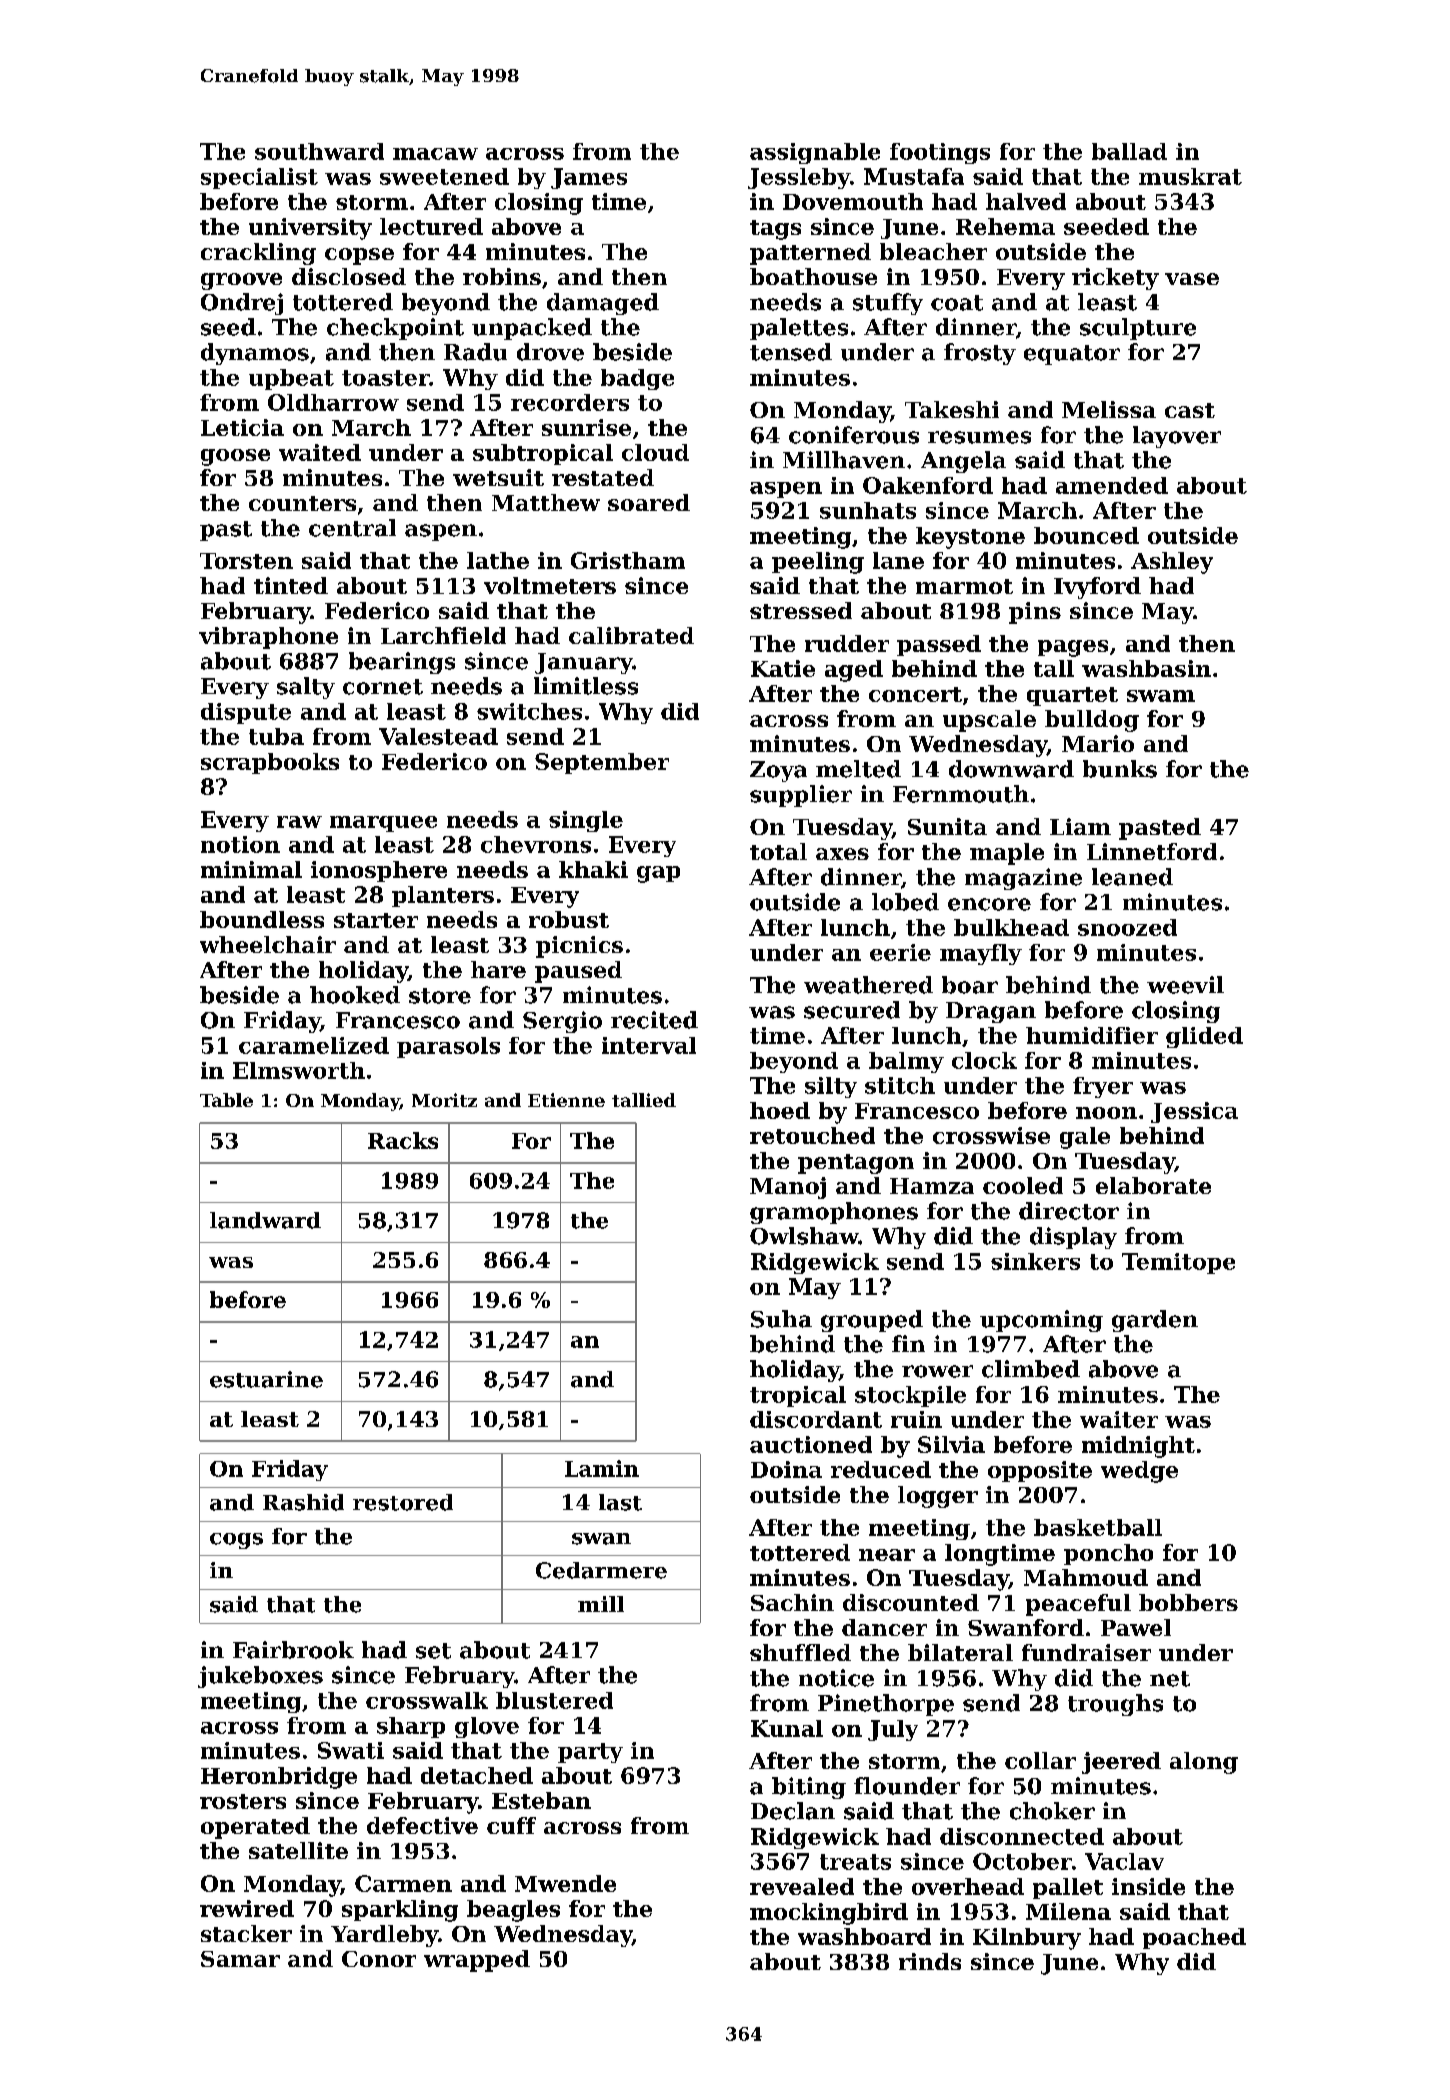  I want to click on limitless, so click(586, 686).
